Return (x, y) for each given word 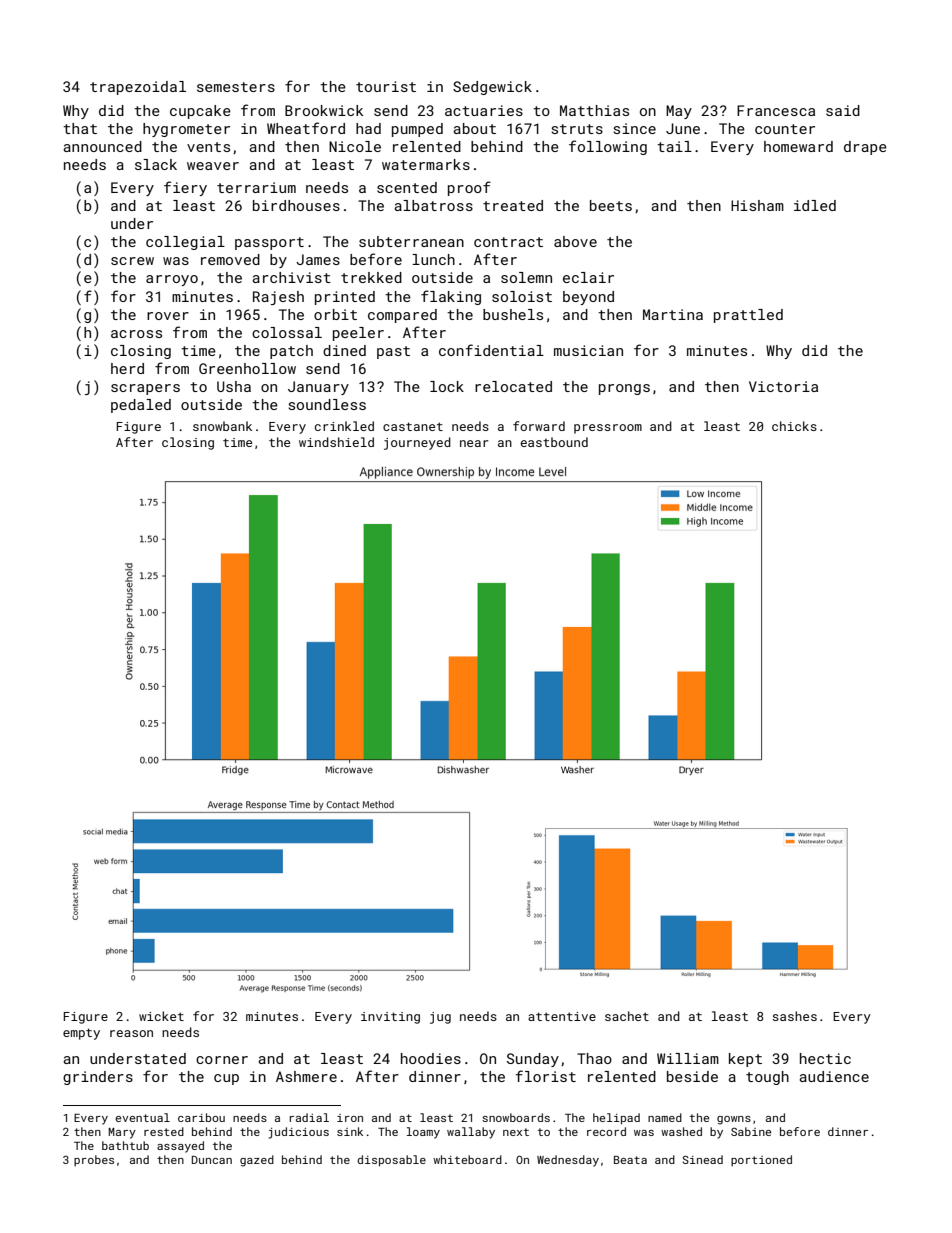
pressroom (608, 429)
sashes (795, 1016)
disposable (391, 1161)
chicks (794, 426)
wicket (161, 1016)
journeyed (417, 443)
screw (132, 261)
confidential (491, 350)
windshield (336, 442)
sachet (627, 1016)
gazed (257, 1161)
